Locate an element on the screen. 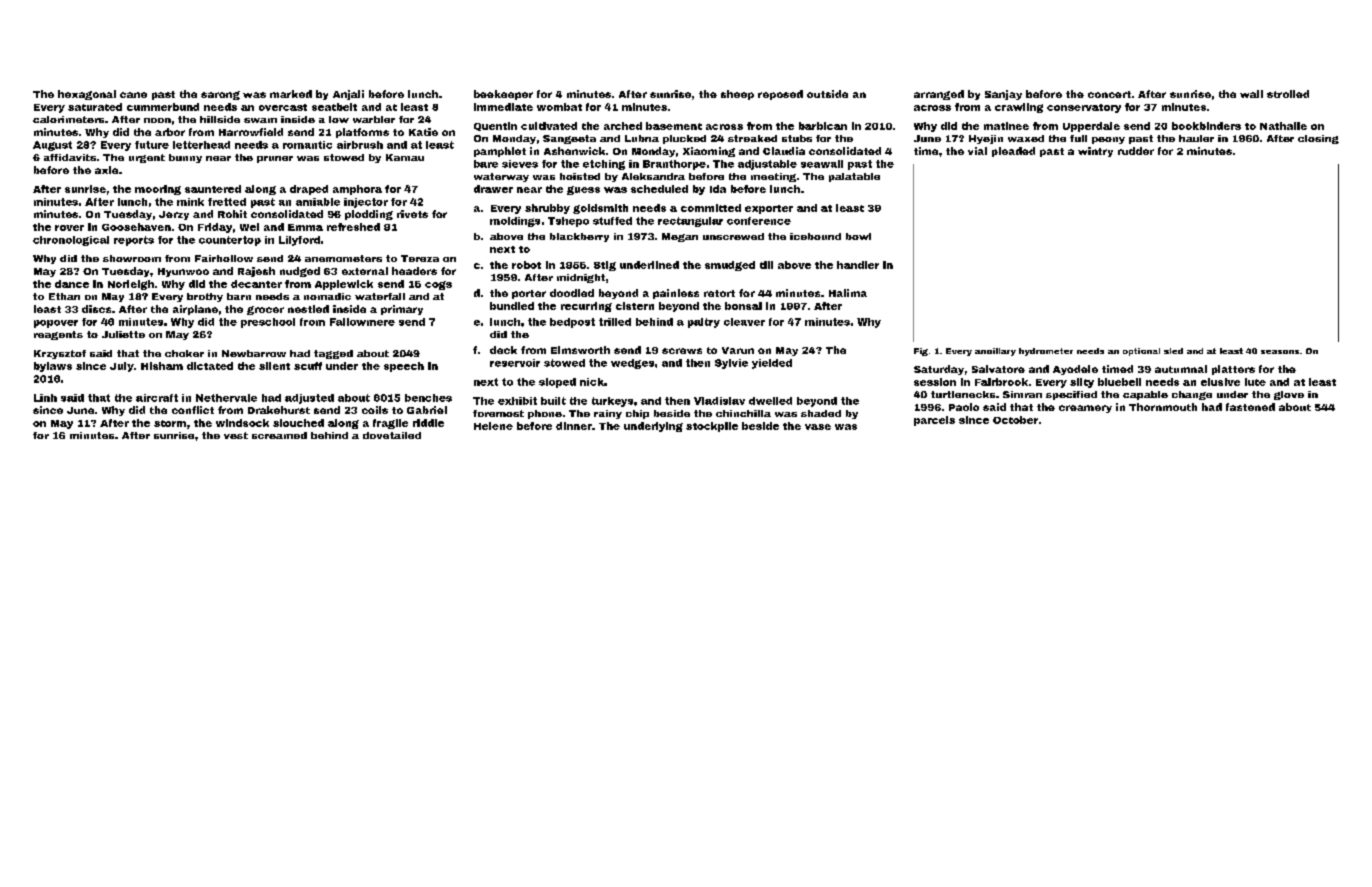  rover is located at coordinates (69, 228).
